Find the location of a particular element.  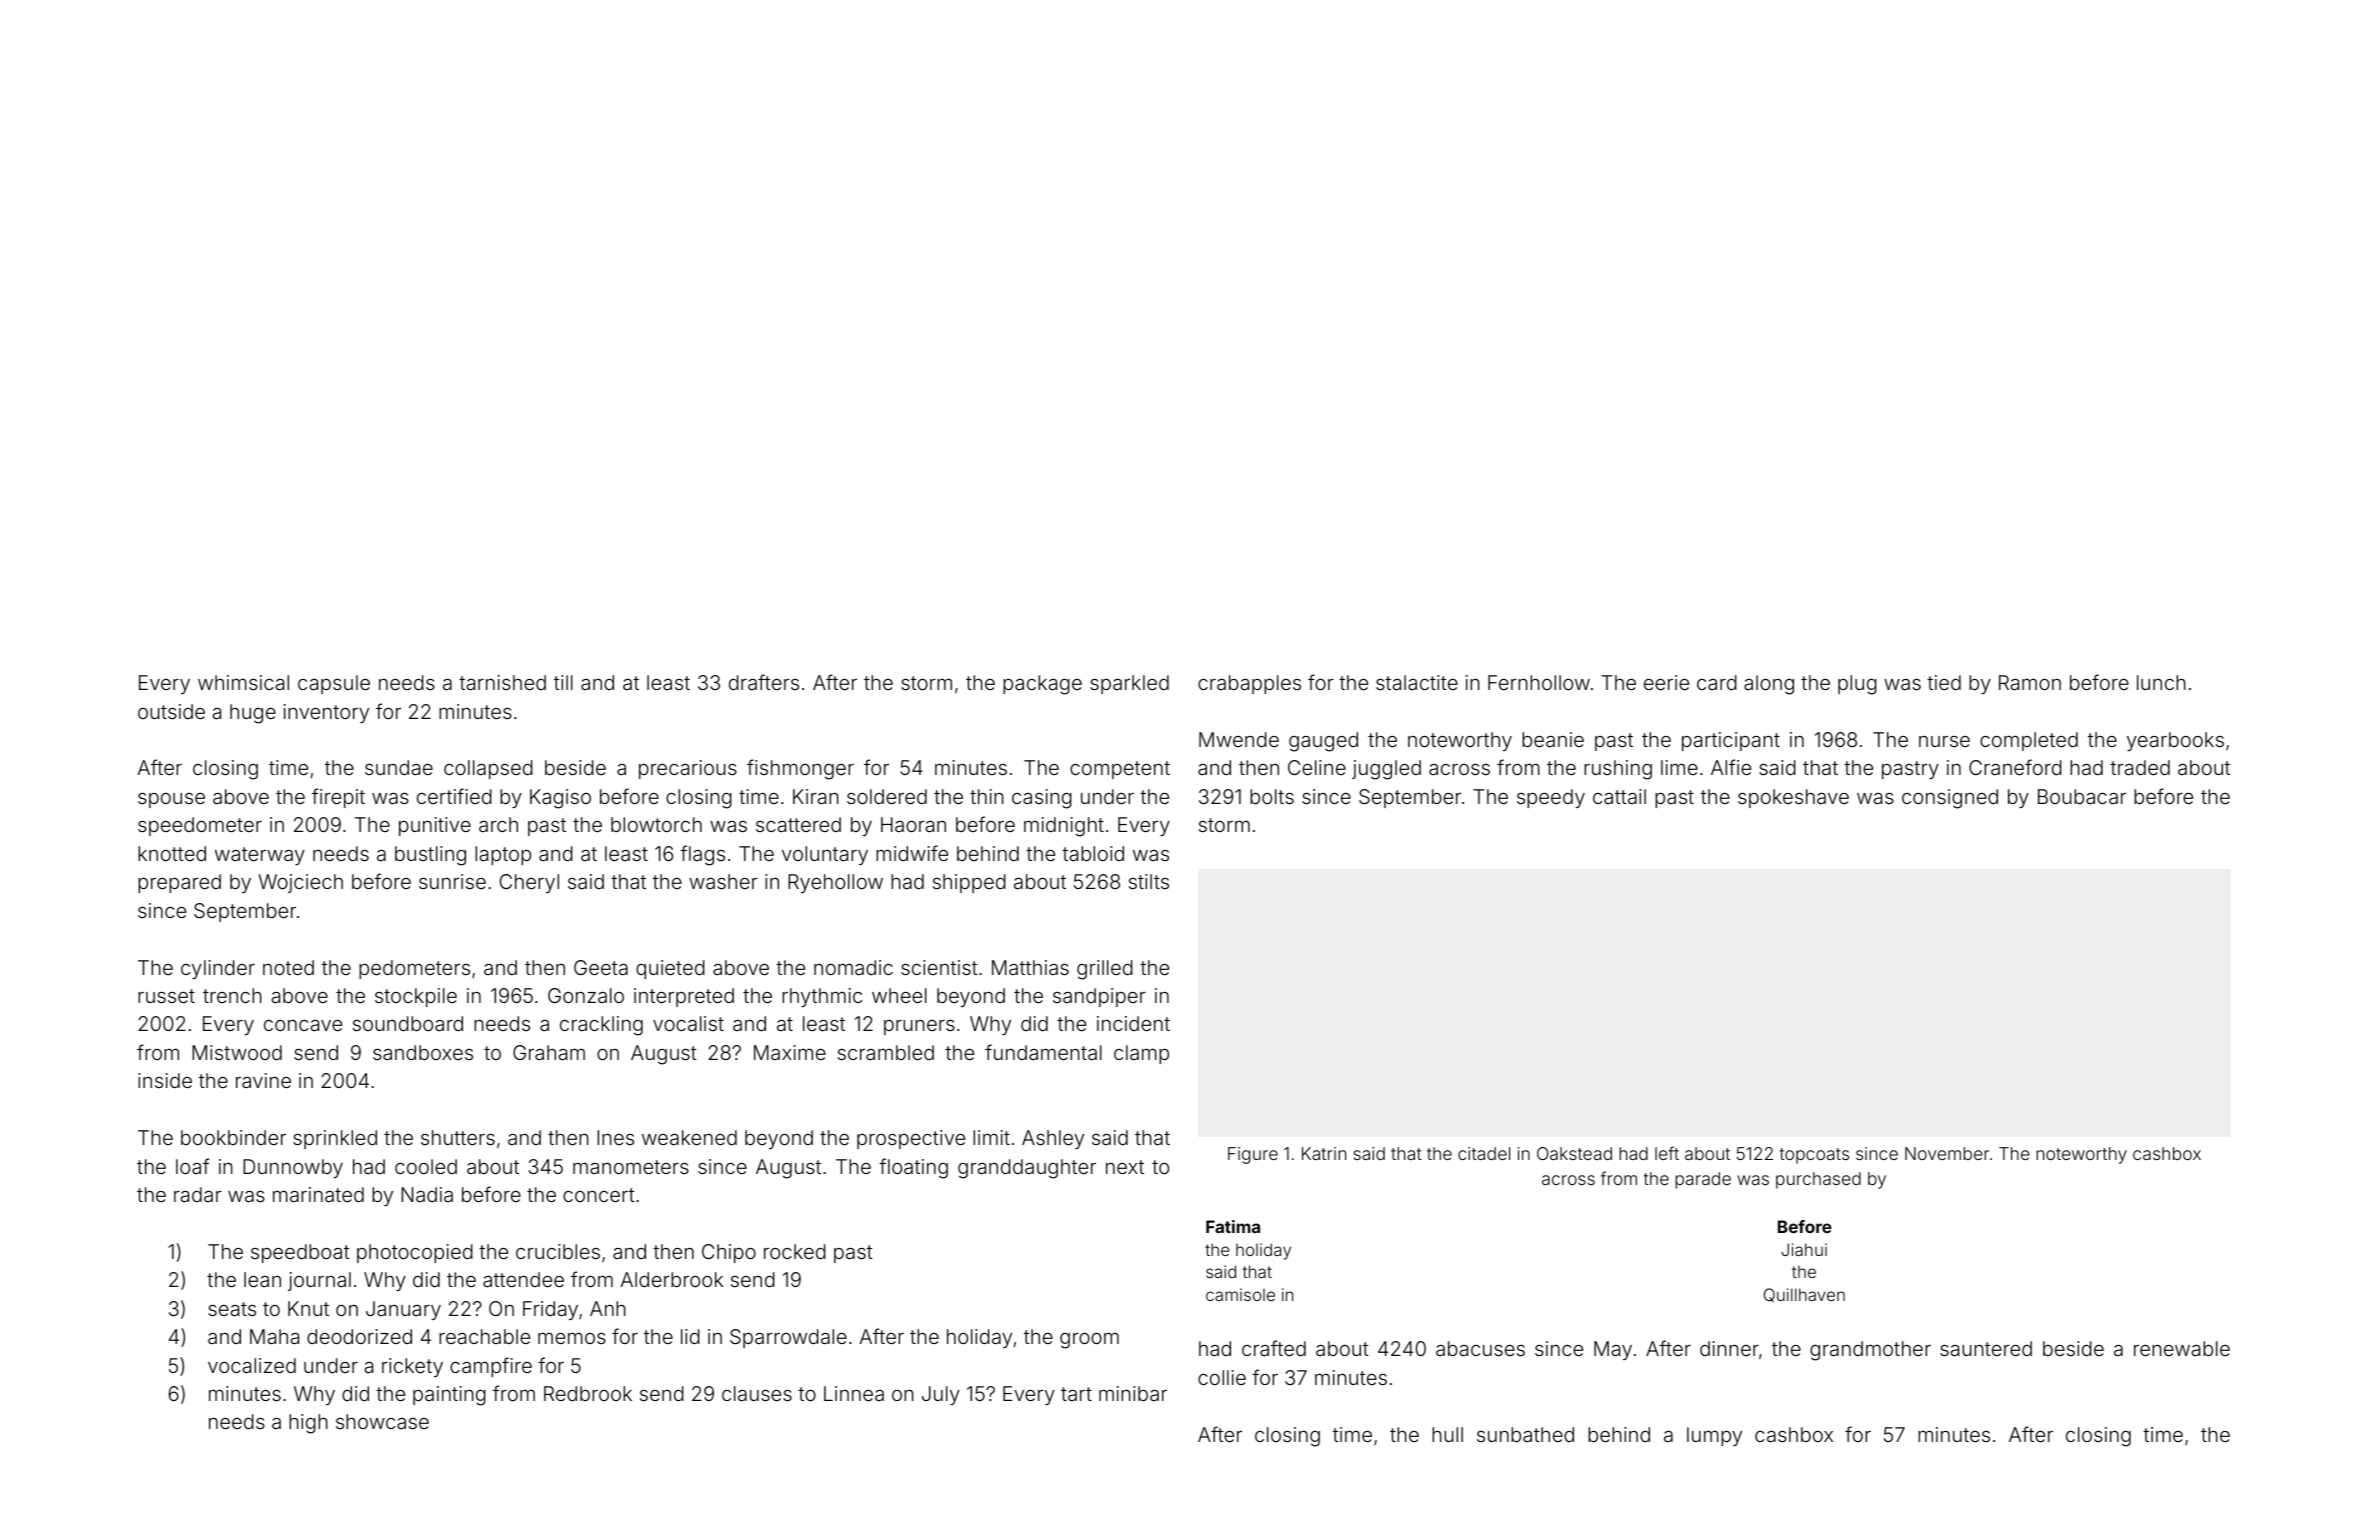

lime is located at coordinates (1679, 767).
